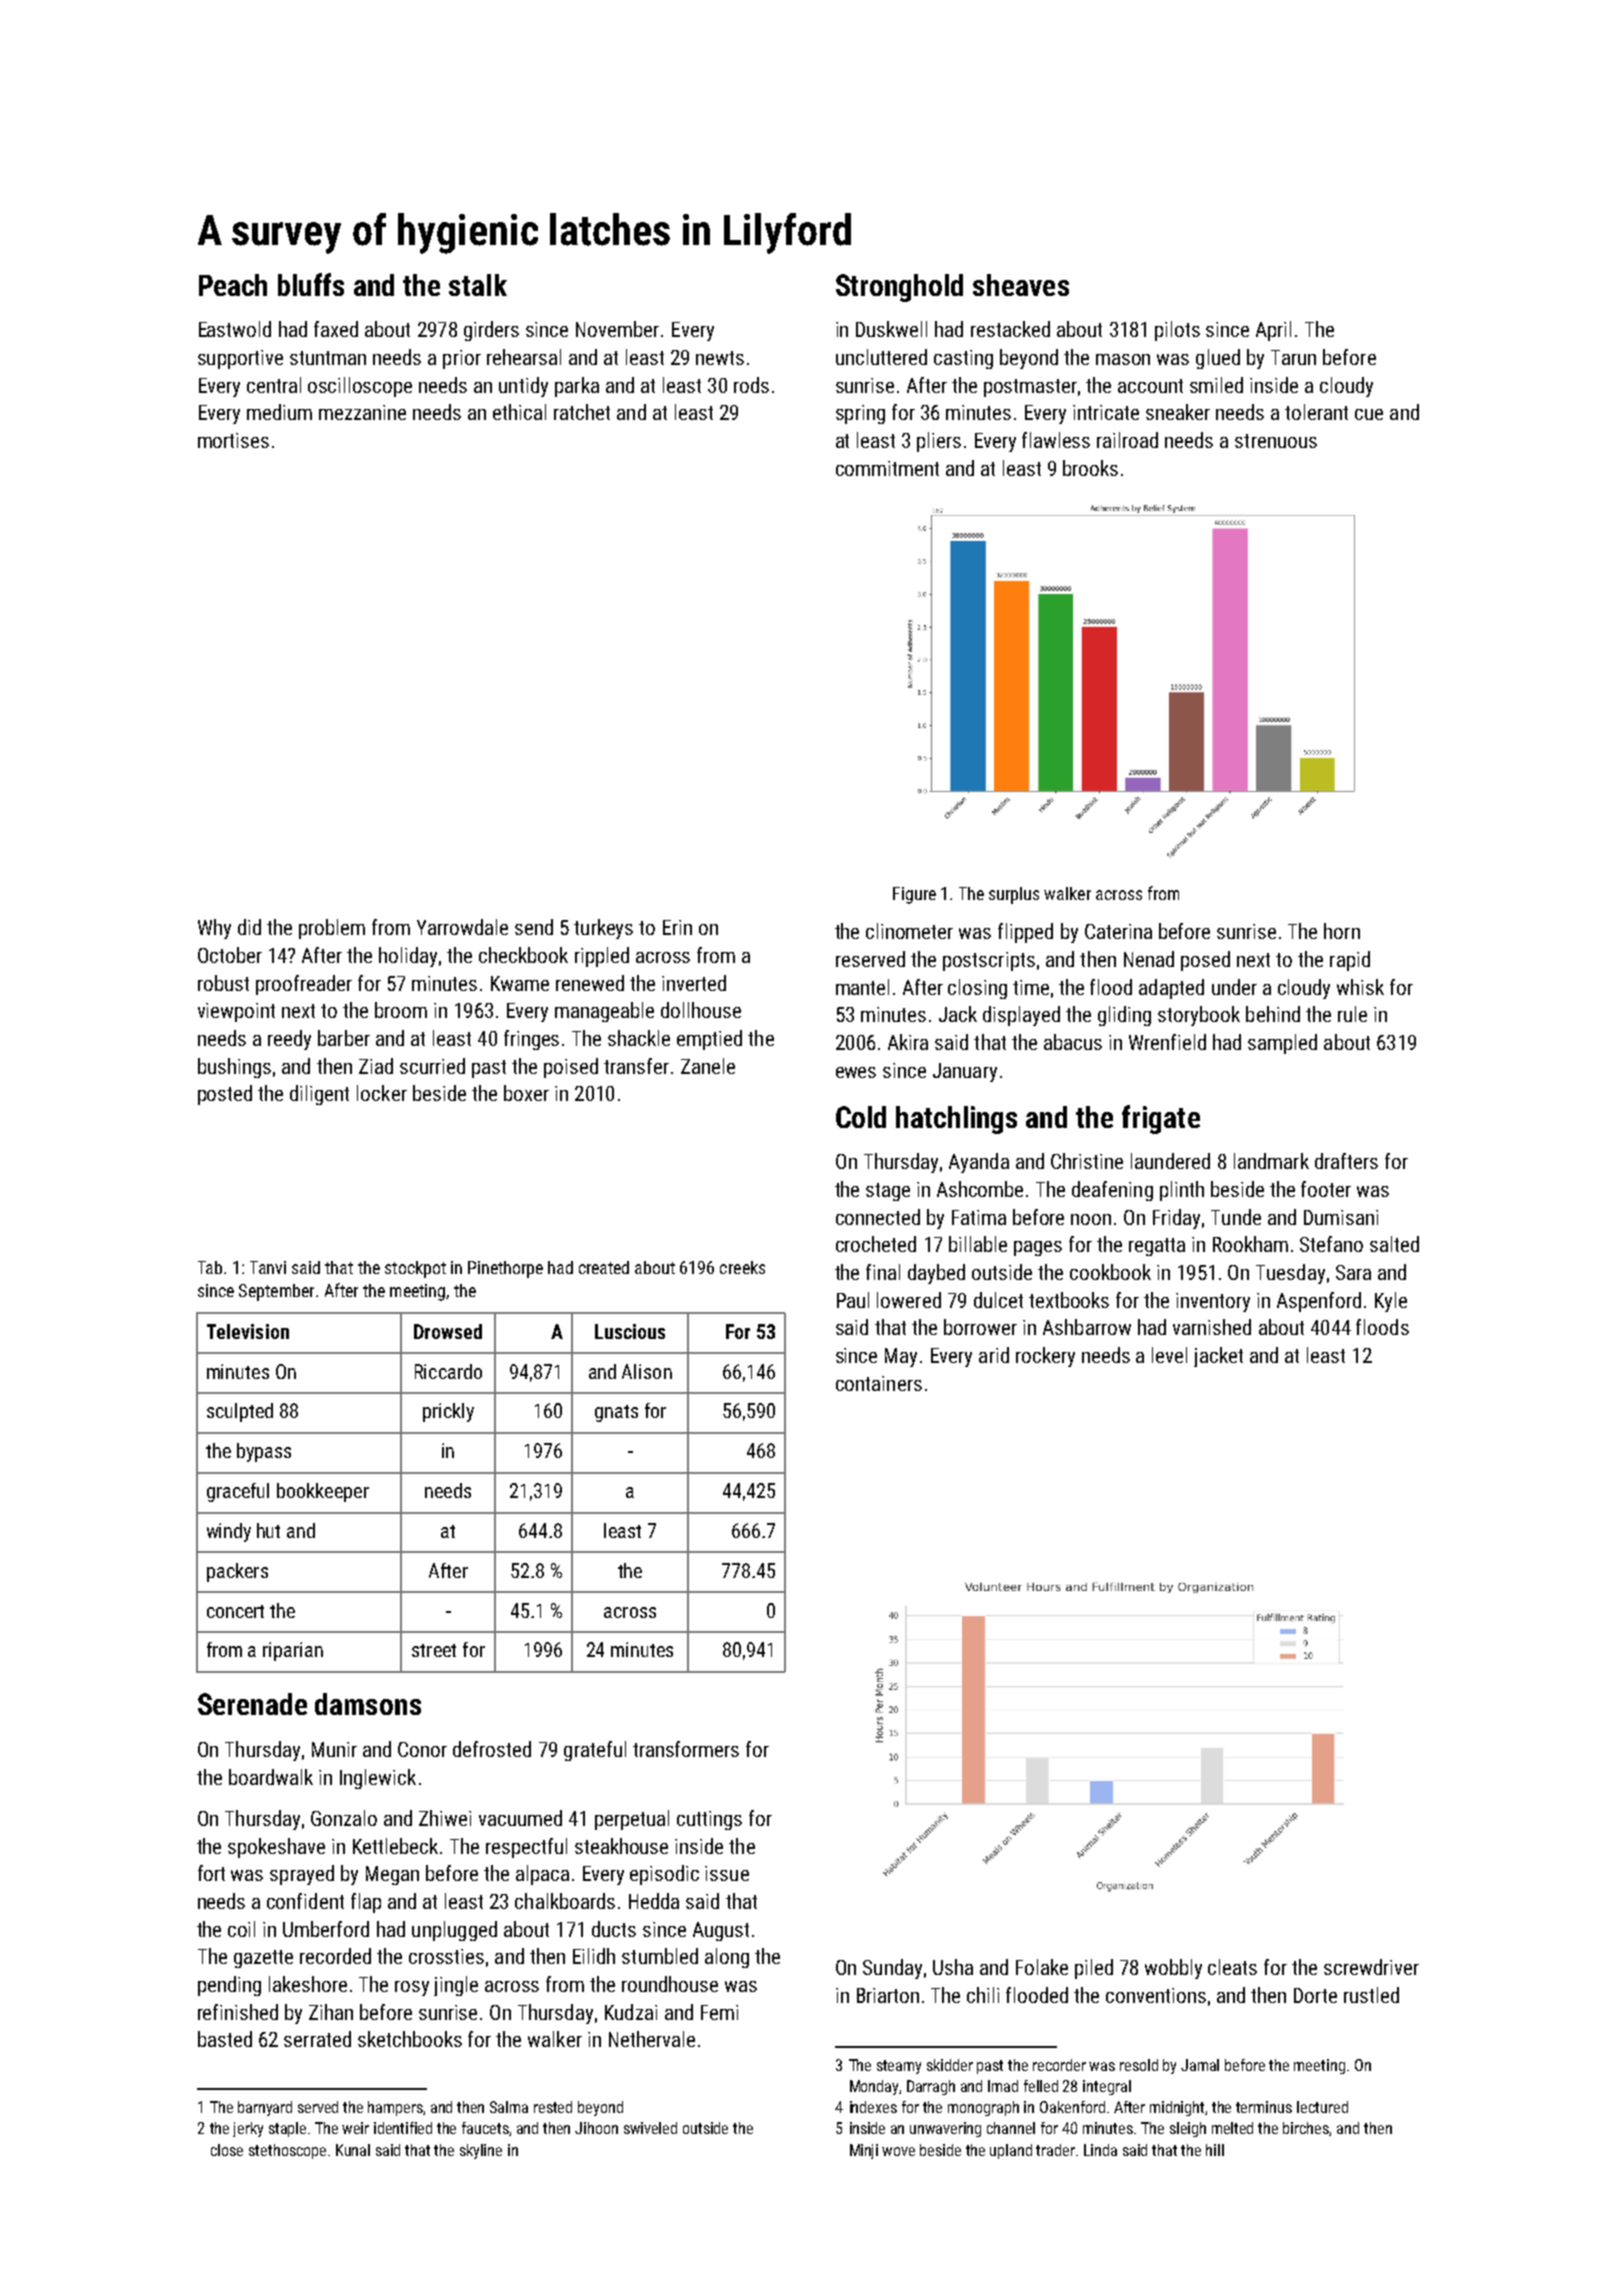 The width and height of the screenshot is (1620, 2292). I want to click on Tarun, so click(1293, 357).
